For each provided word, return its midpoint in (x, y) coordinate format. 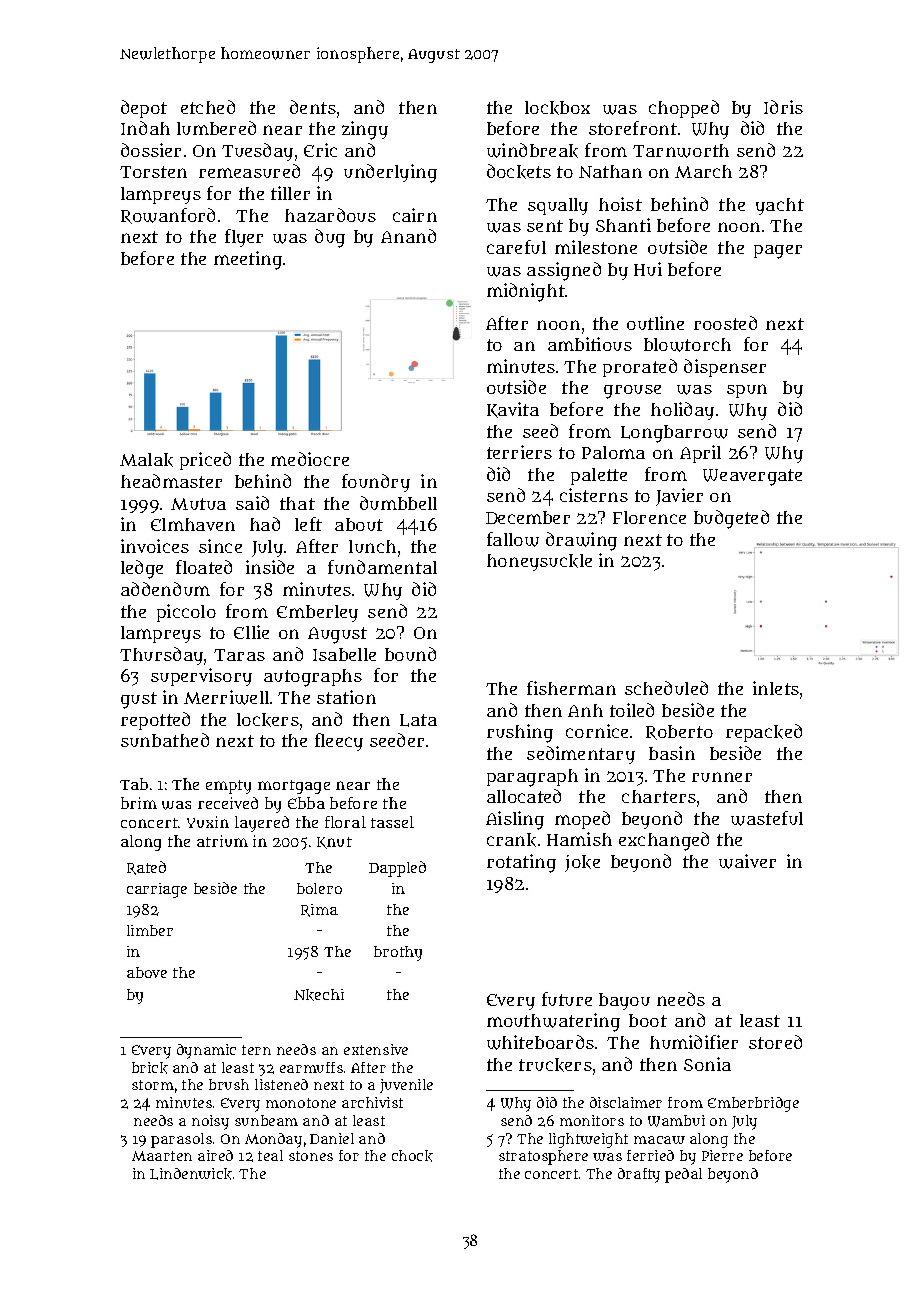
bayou (624, 1001)
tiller (290, 193)
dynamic (206, 1051)
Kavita (513, 410)
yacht (780, 206)
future (567, 999)
